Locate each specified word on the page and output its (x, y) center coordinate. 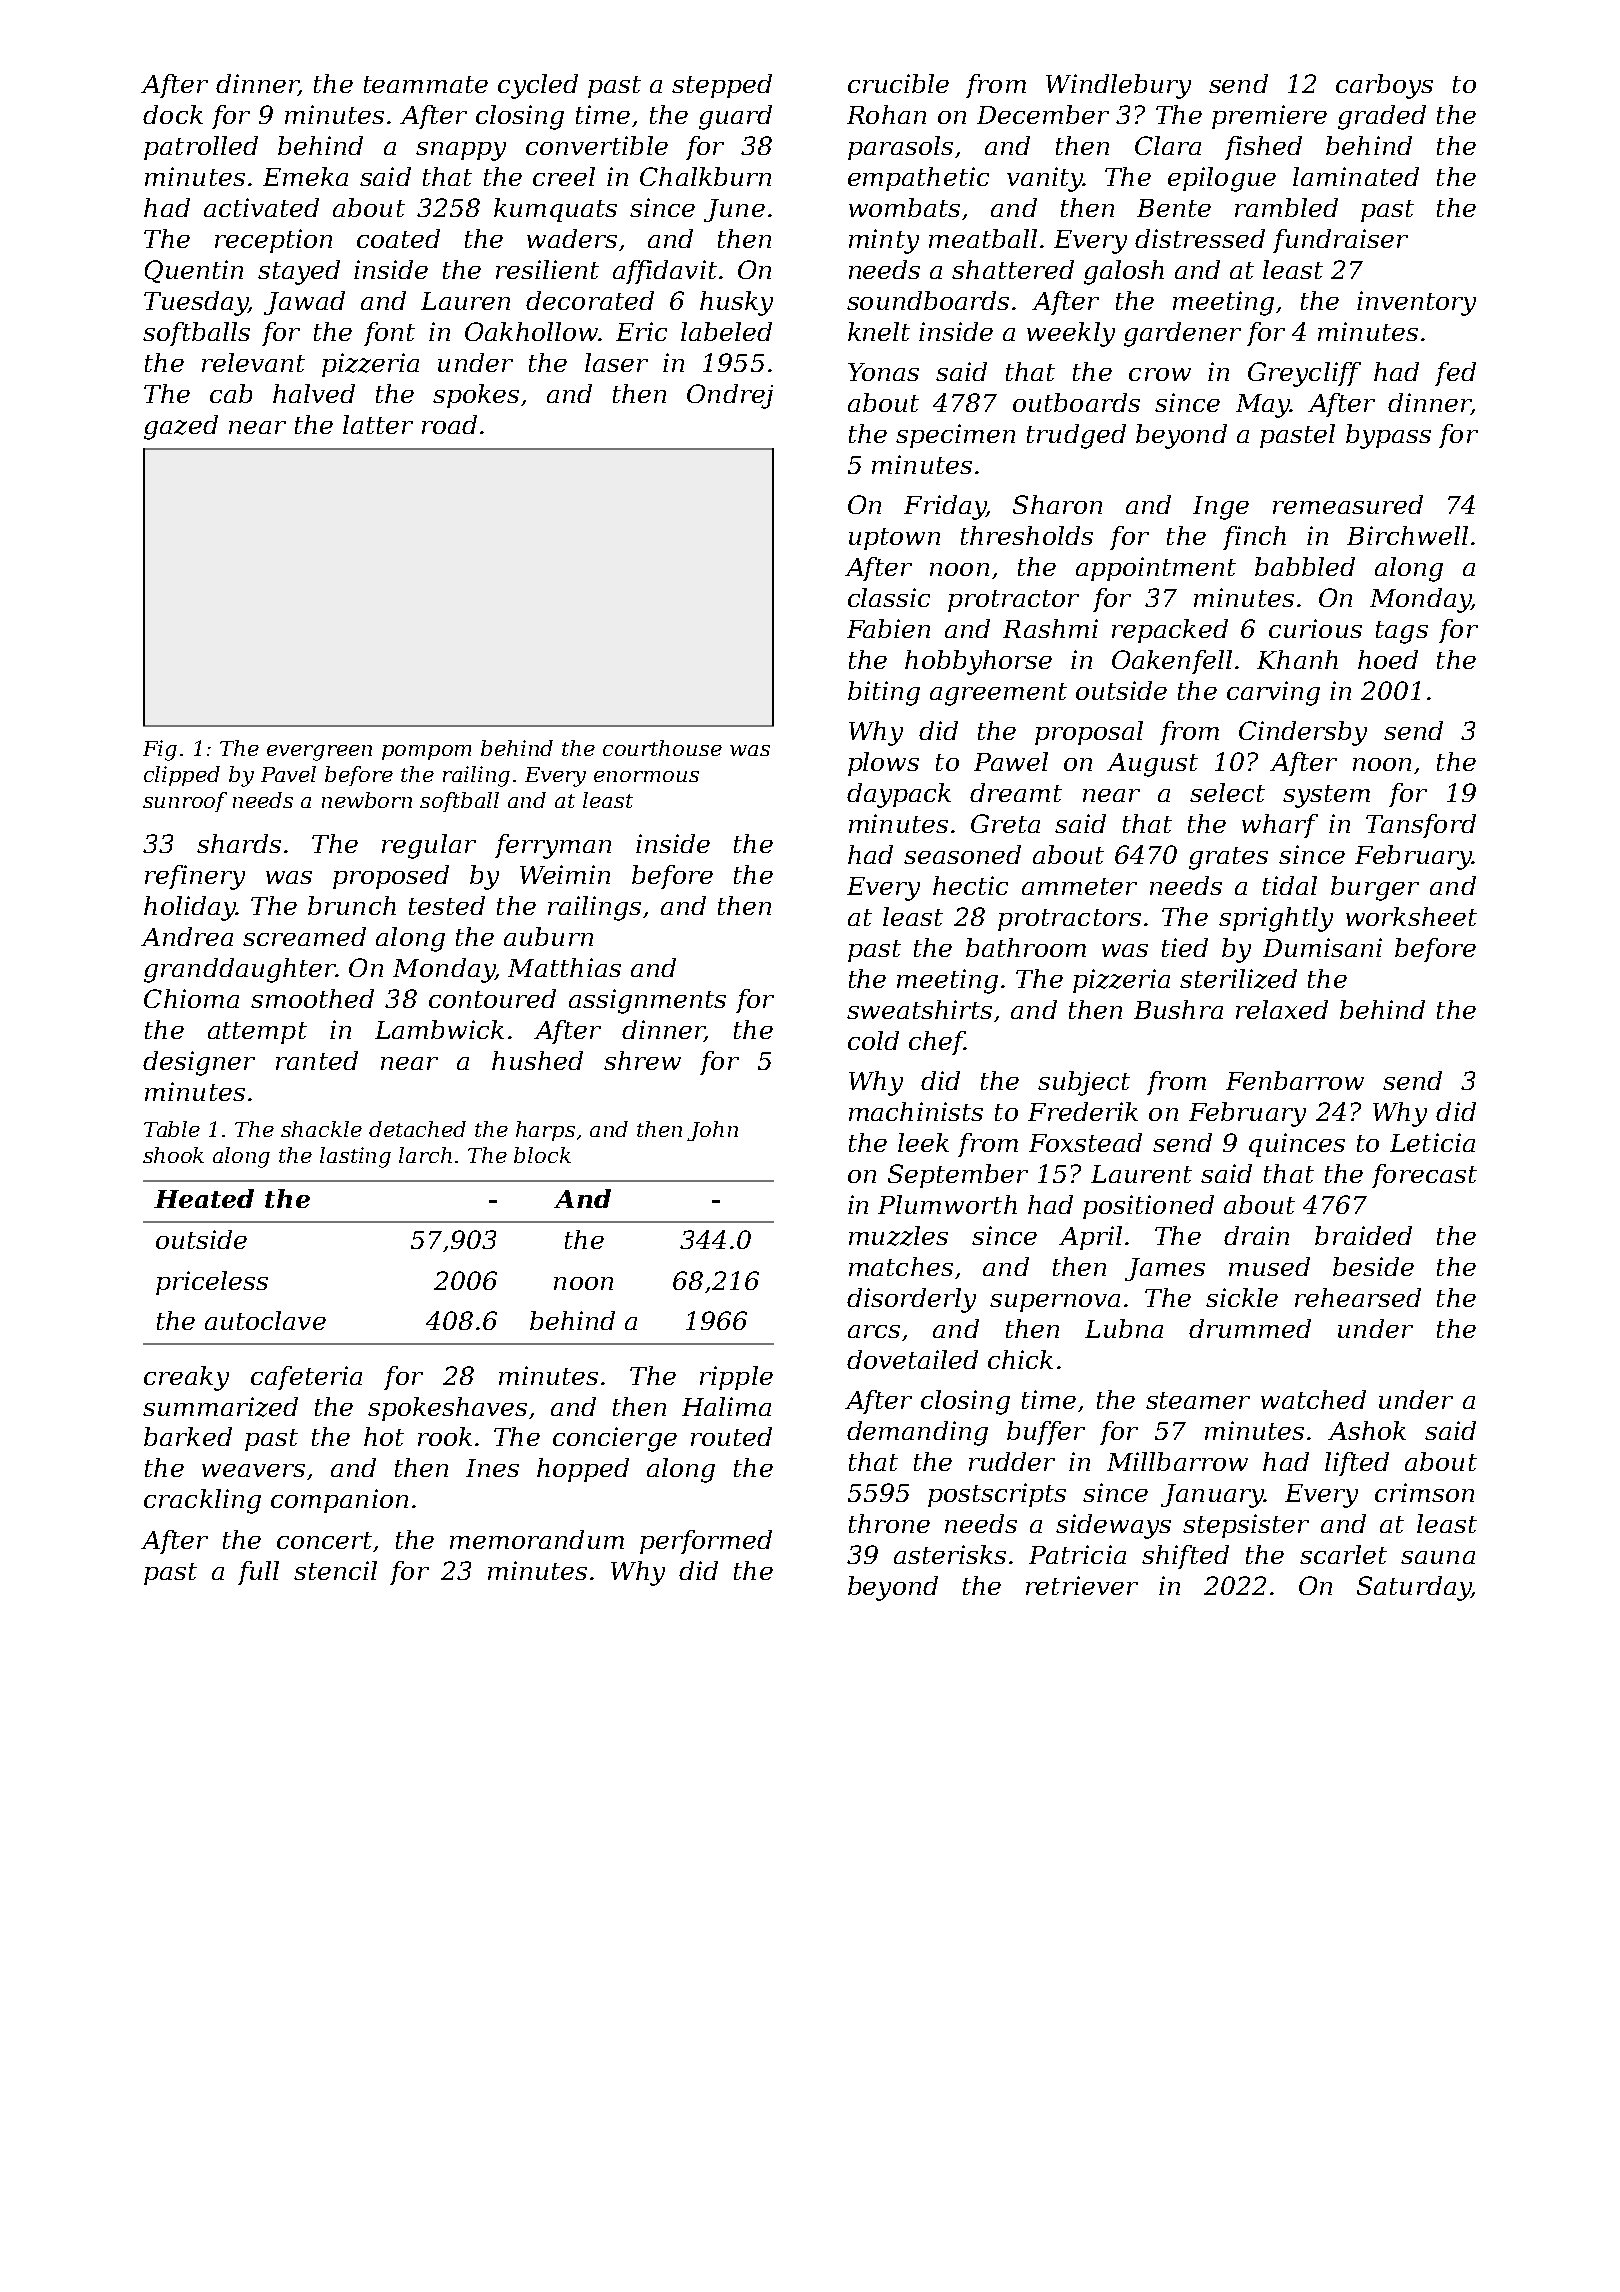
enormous (646, 776)
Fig (160, 750)
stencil (335, 1570)
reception (273, 241)
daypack (899, 795)
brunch (352, 905)
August (1152, 765)
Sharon (1057, 504)
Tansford (1421, 826)
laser (616, 362)
